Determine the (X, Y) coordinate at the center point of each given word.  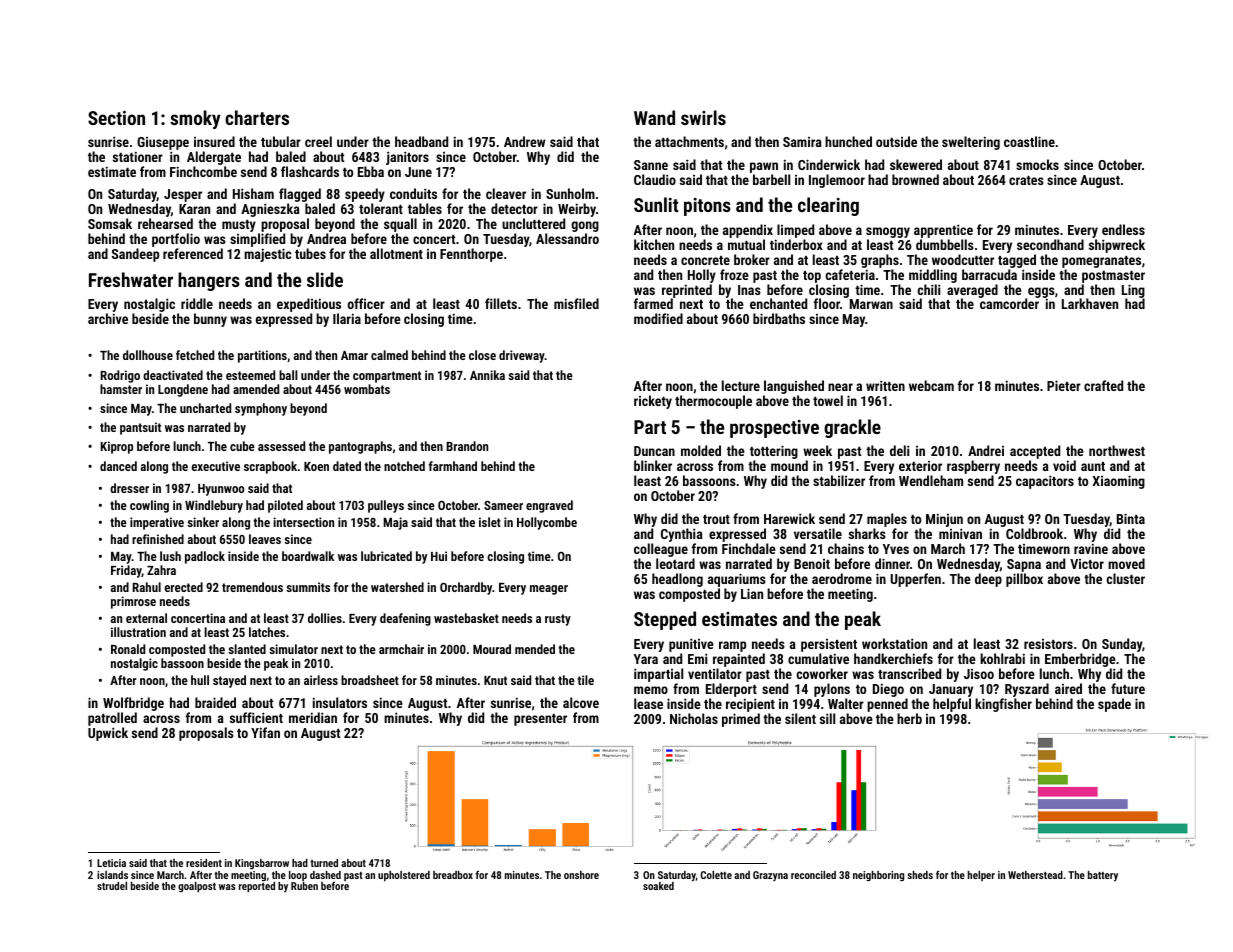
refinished (158, 539)
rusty (558, 620)
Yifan (265, 732)
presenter (540, 720)
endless (1123, 229)
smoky (195, 119)
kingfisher (1003, 705)
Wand (654, 117)
